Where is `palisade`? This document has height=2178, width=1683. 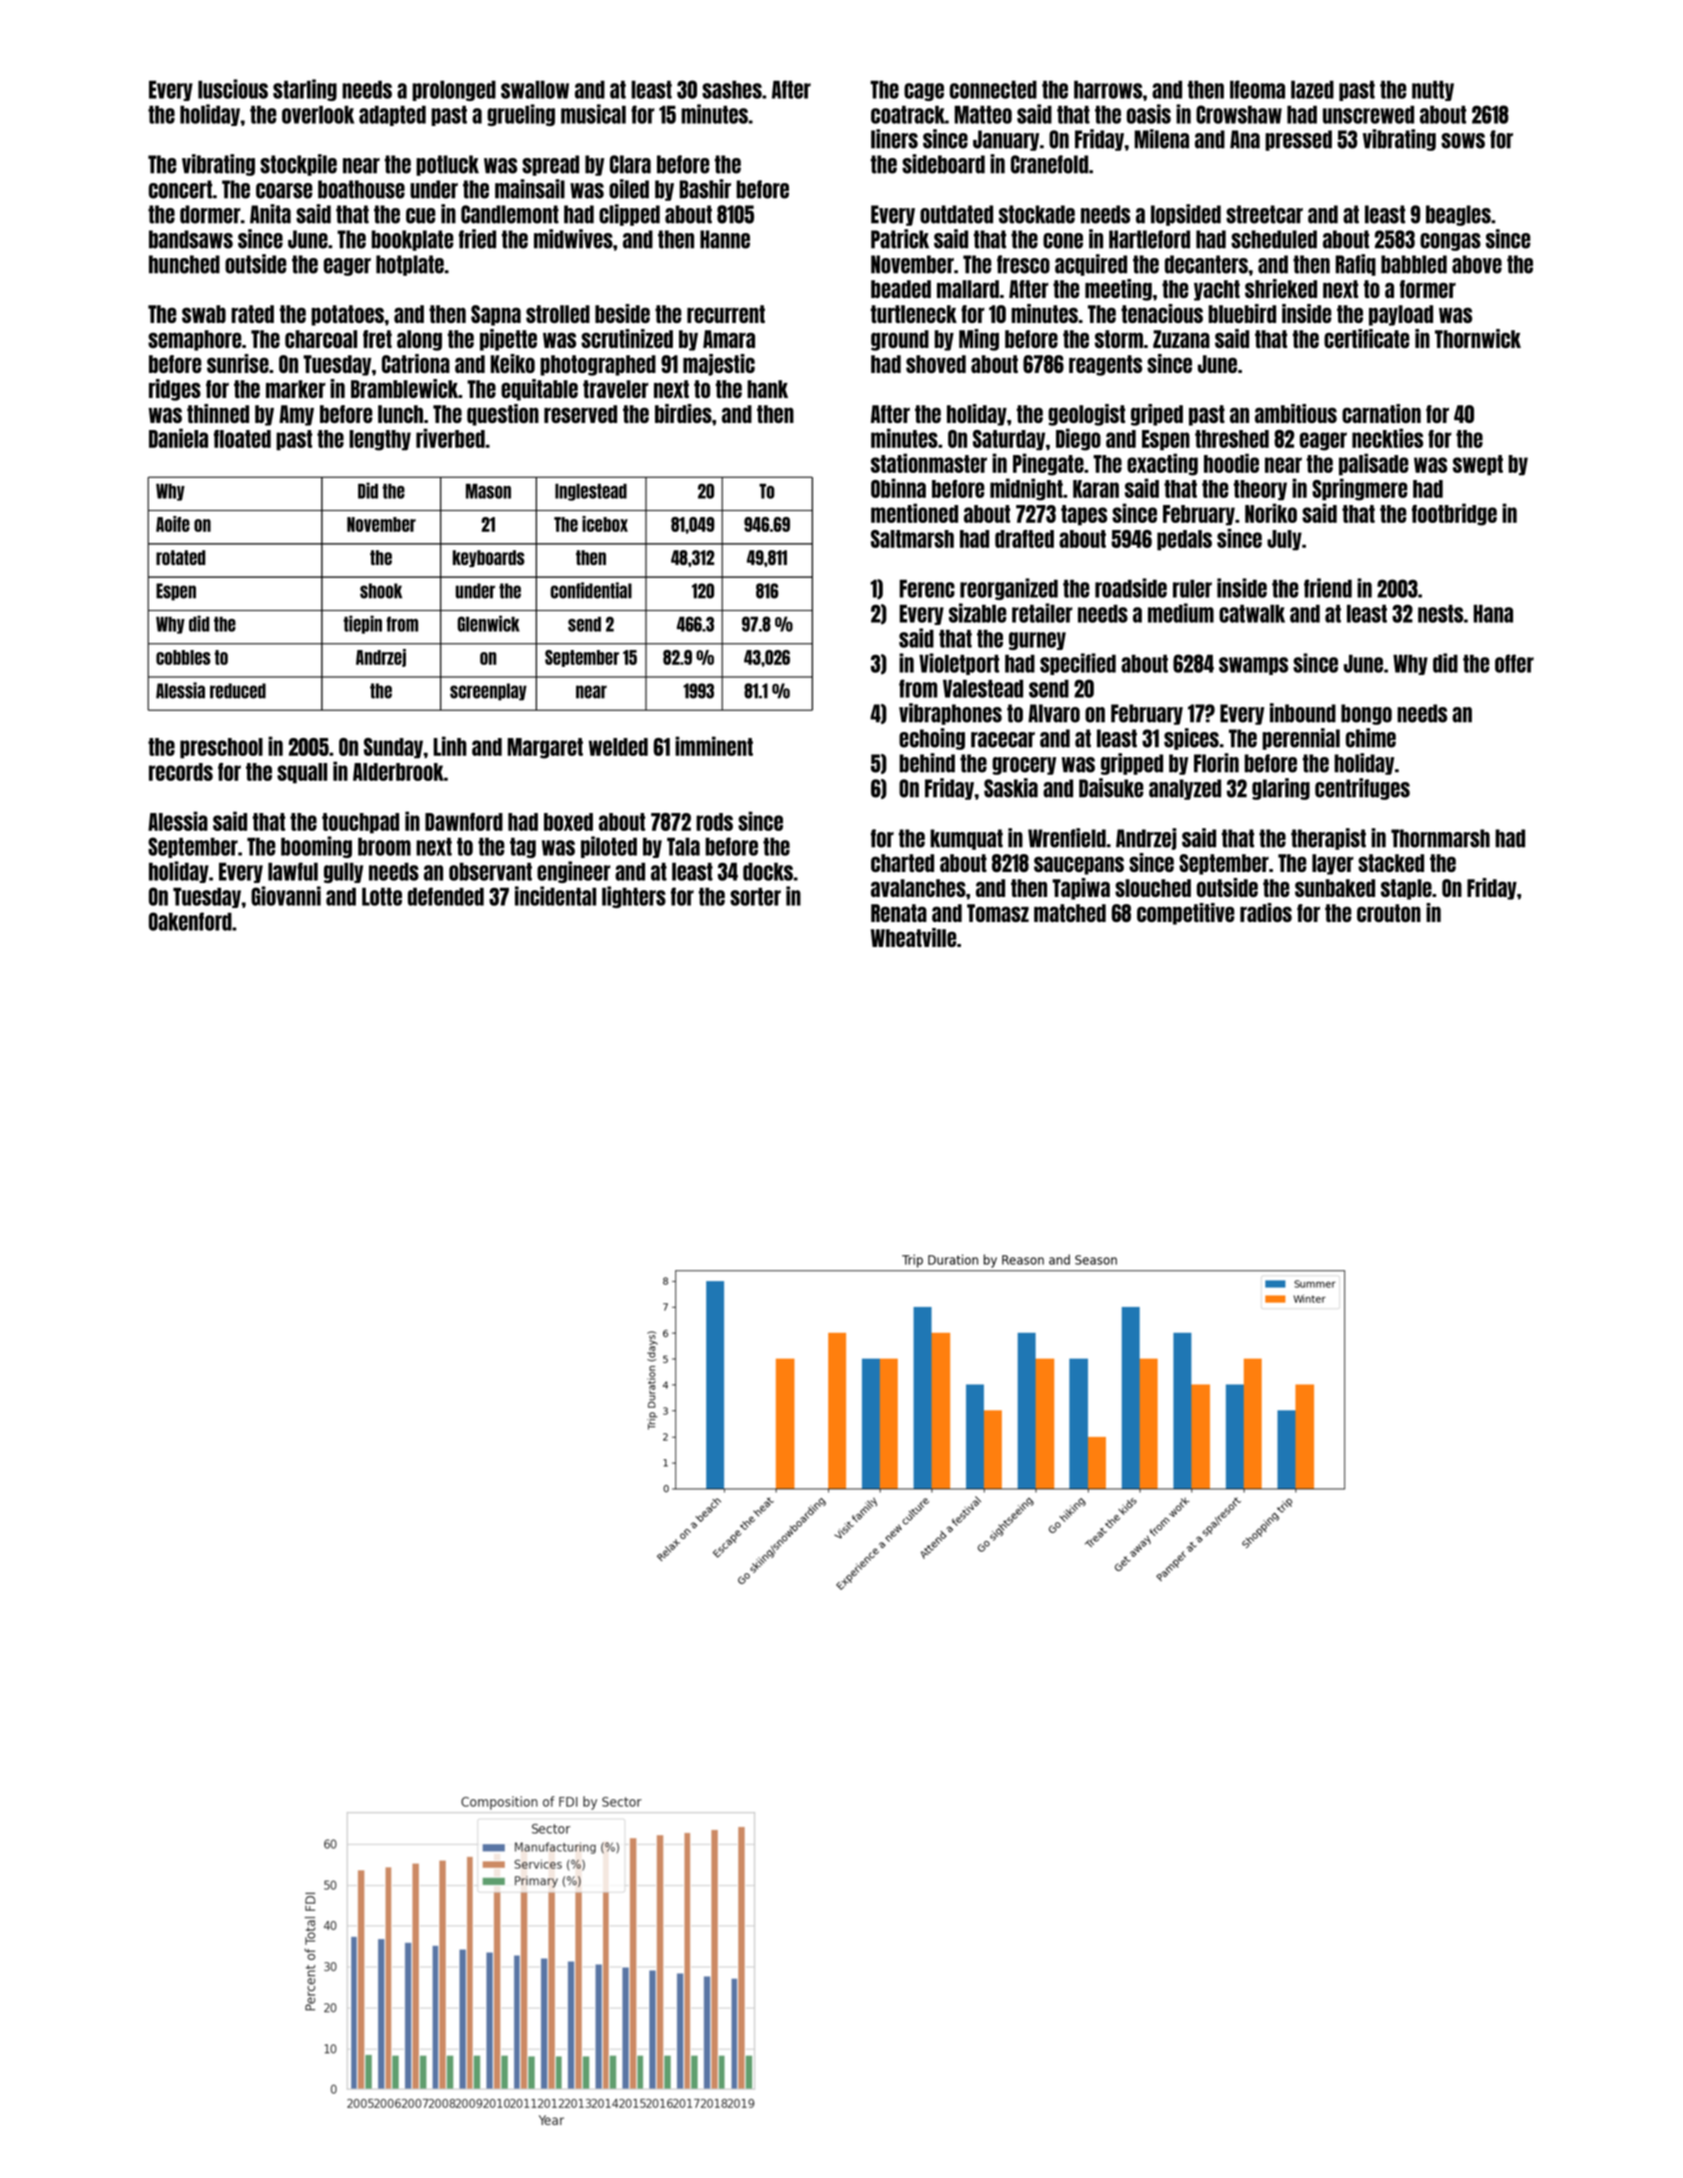 palisade is located at coordinates (1374, 464).
